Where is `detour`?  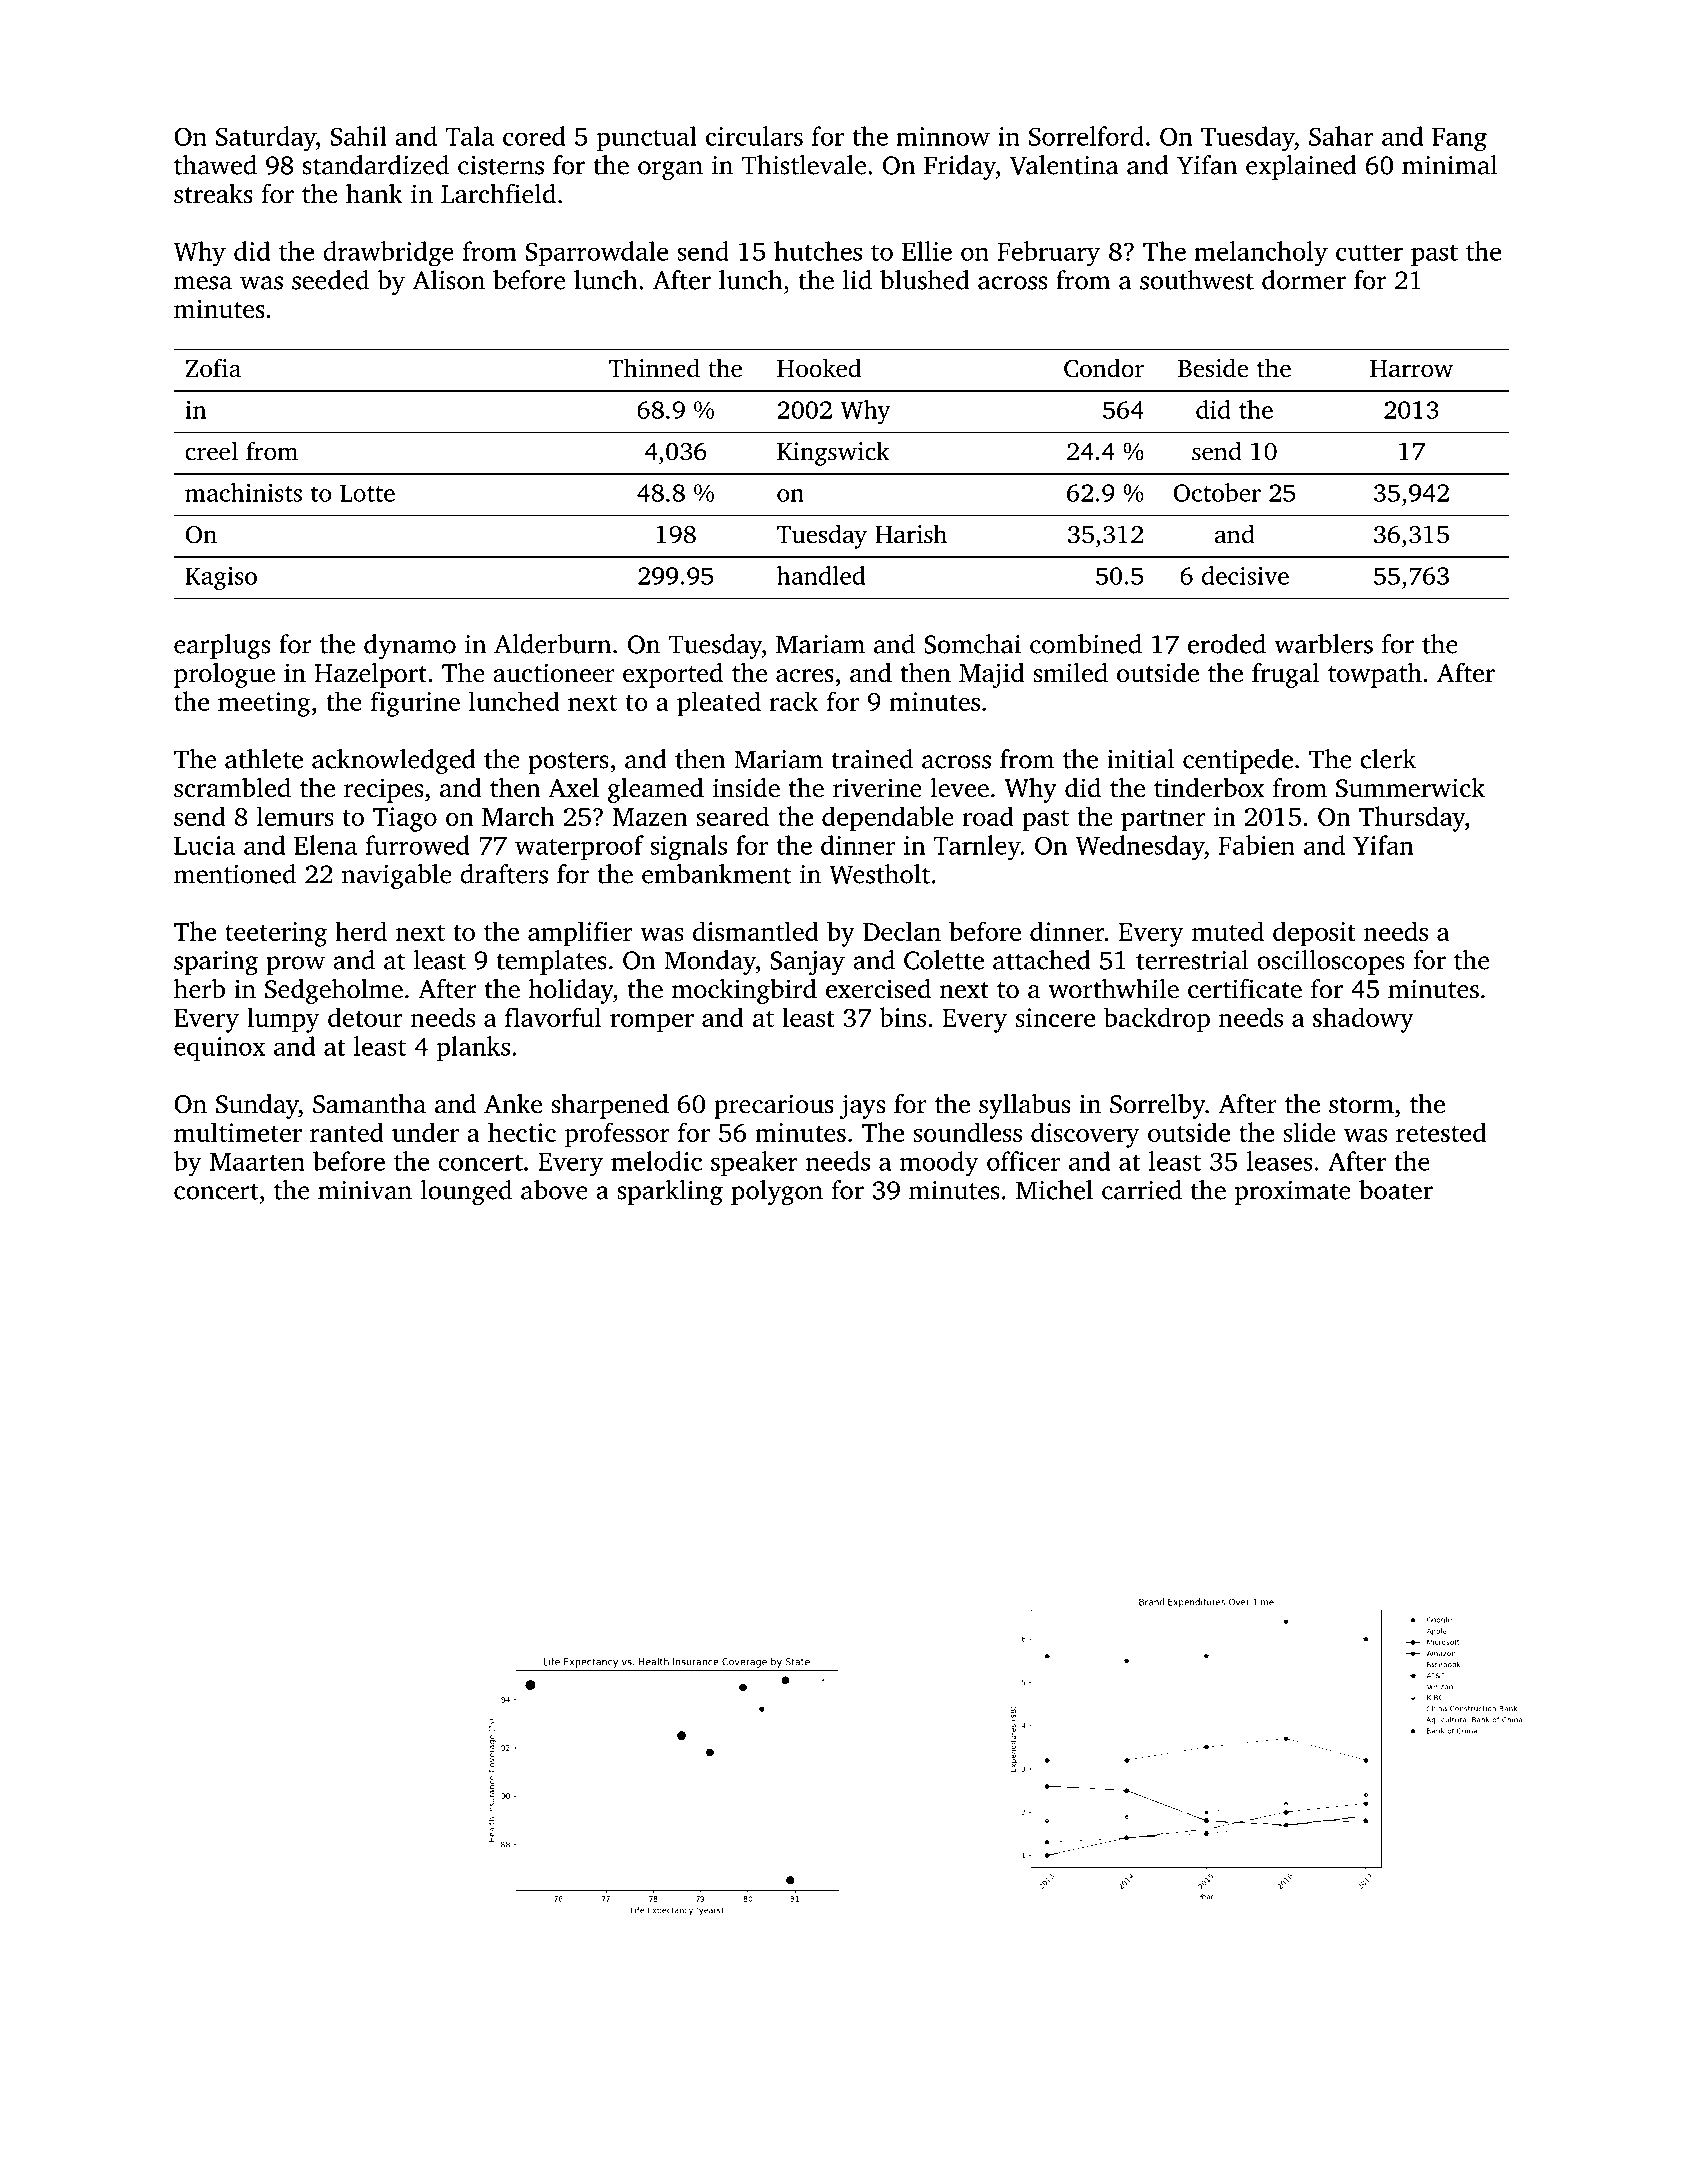 detour is located at coordinates (365, 1017).
